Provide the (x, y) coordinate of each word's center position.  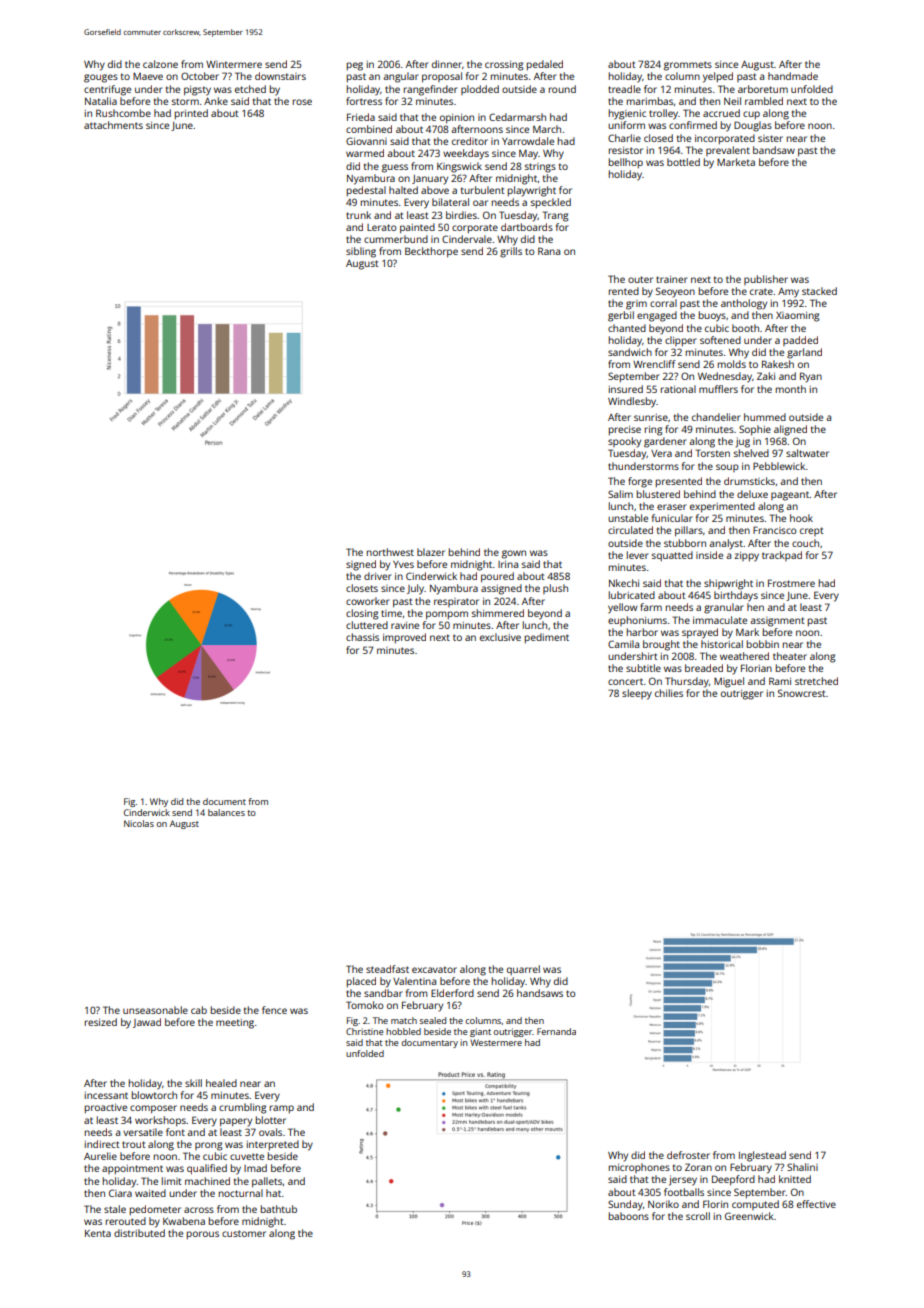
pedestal (366, 191)
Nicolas (139, 823)
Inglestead (762, 1156)
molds (732, 364)
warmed (365, 153)
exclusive (500, 637)
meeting (235, 1024)
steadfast (387, 969)
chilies (669, 693)
